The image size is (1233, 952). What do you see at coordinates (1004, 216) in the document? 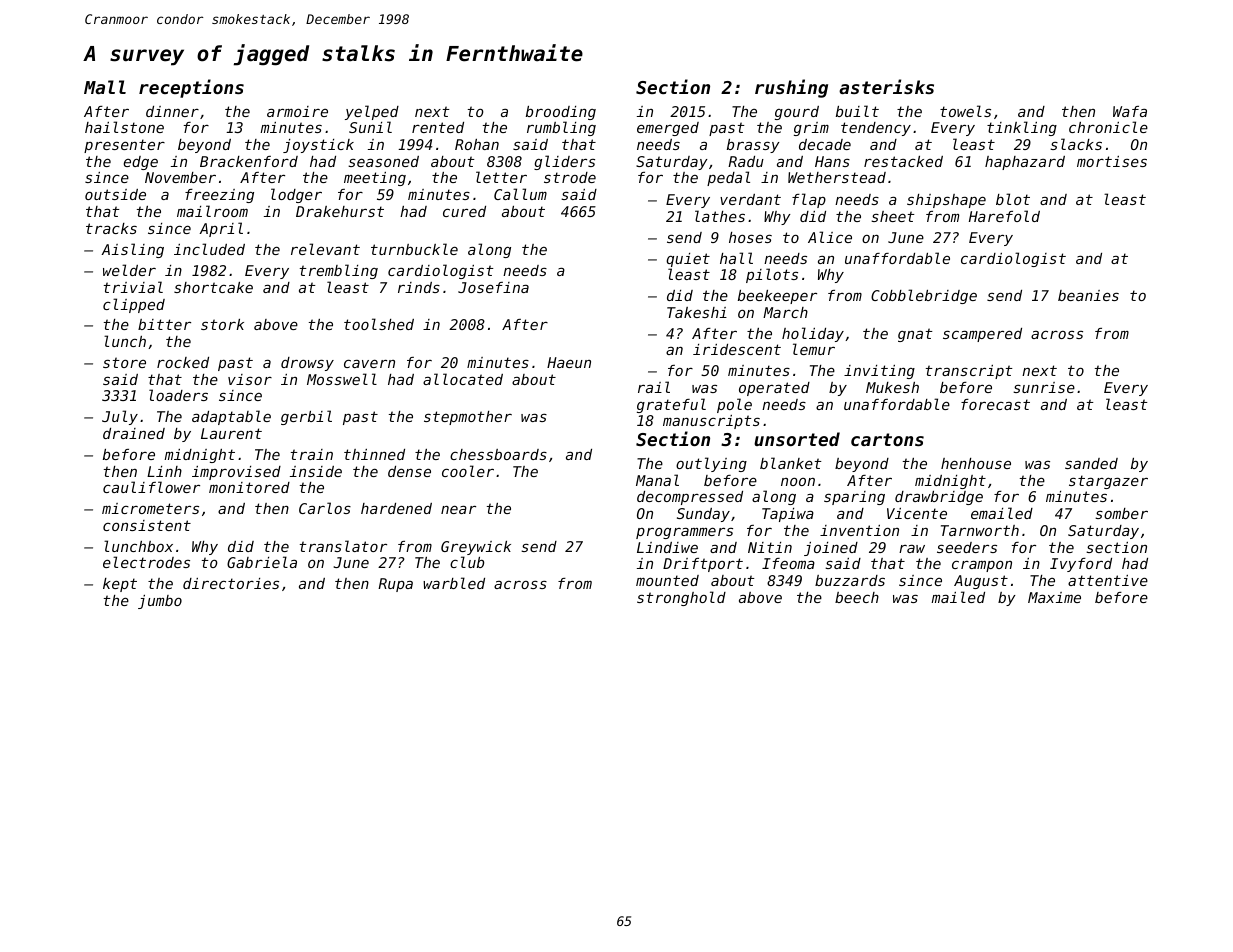
I see `Harefold` at bounding box center [1004, 216].
